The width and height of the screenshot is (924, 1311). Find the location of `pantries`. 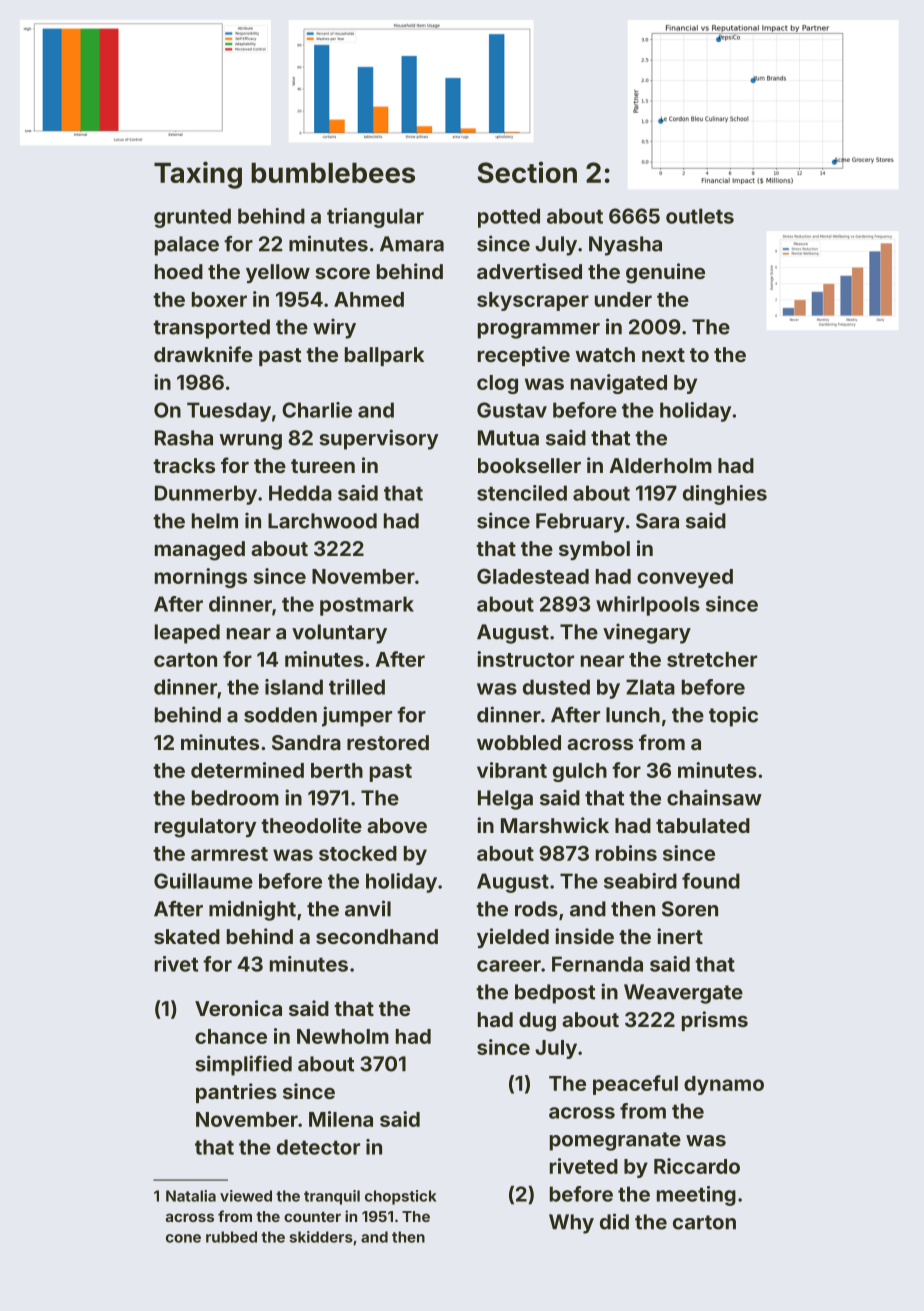

pantries is located at coordinates (236, 1093).
